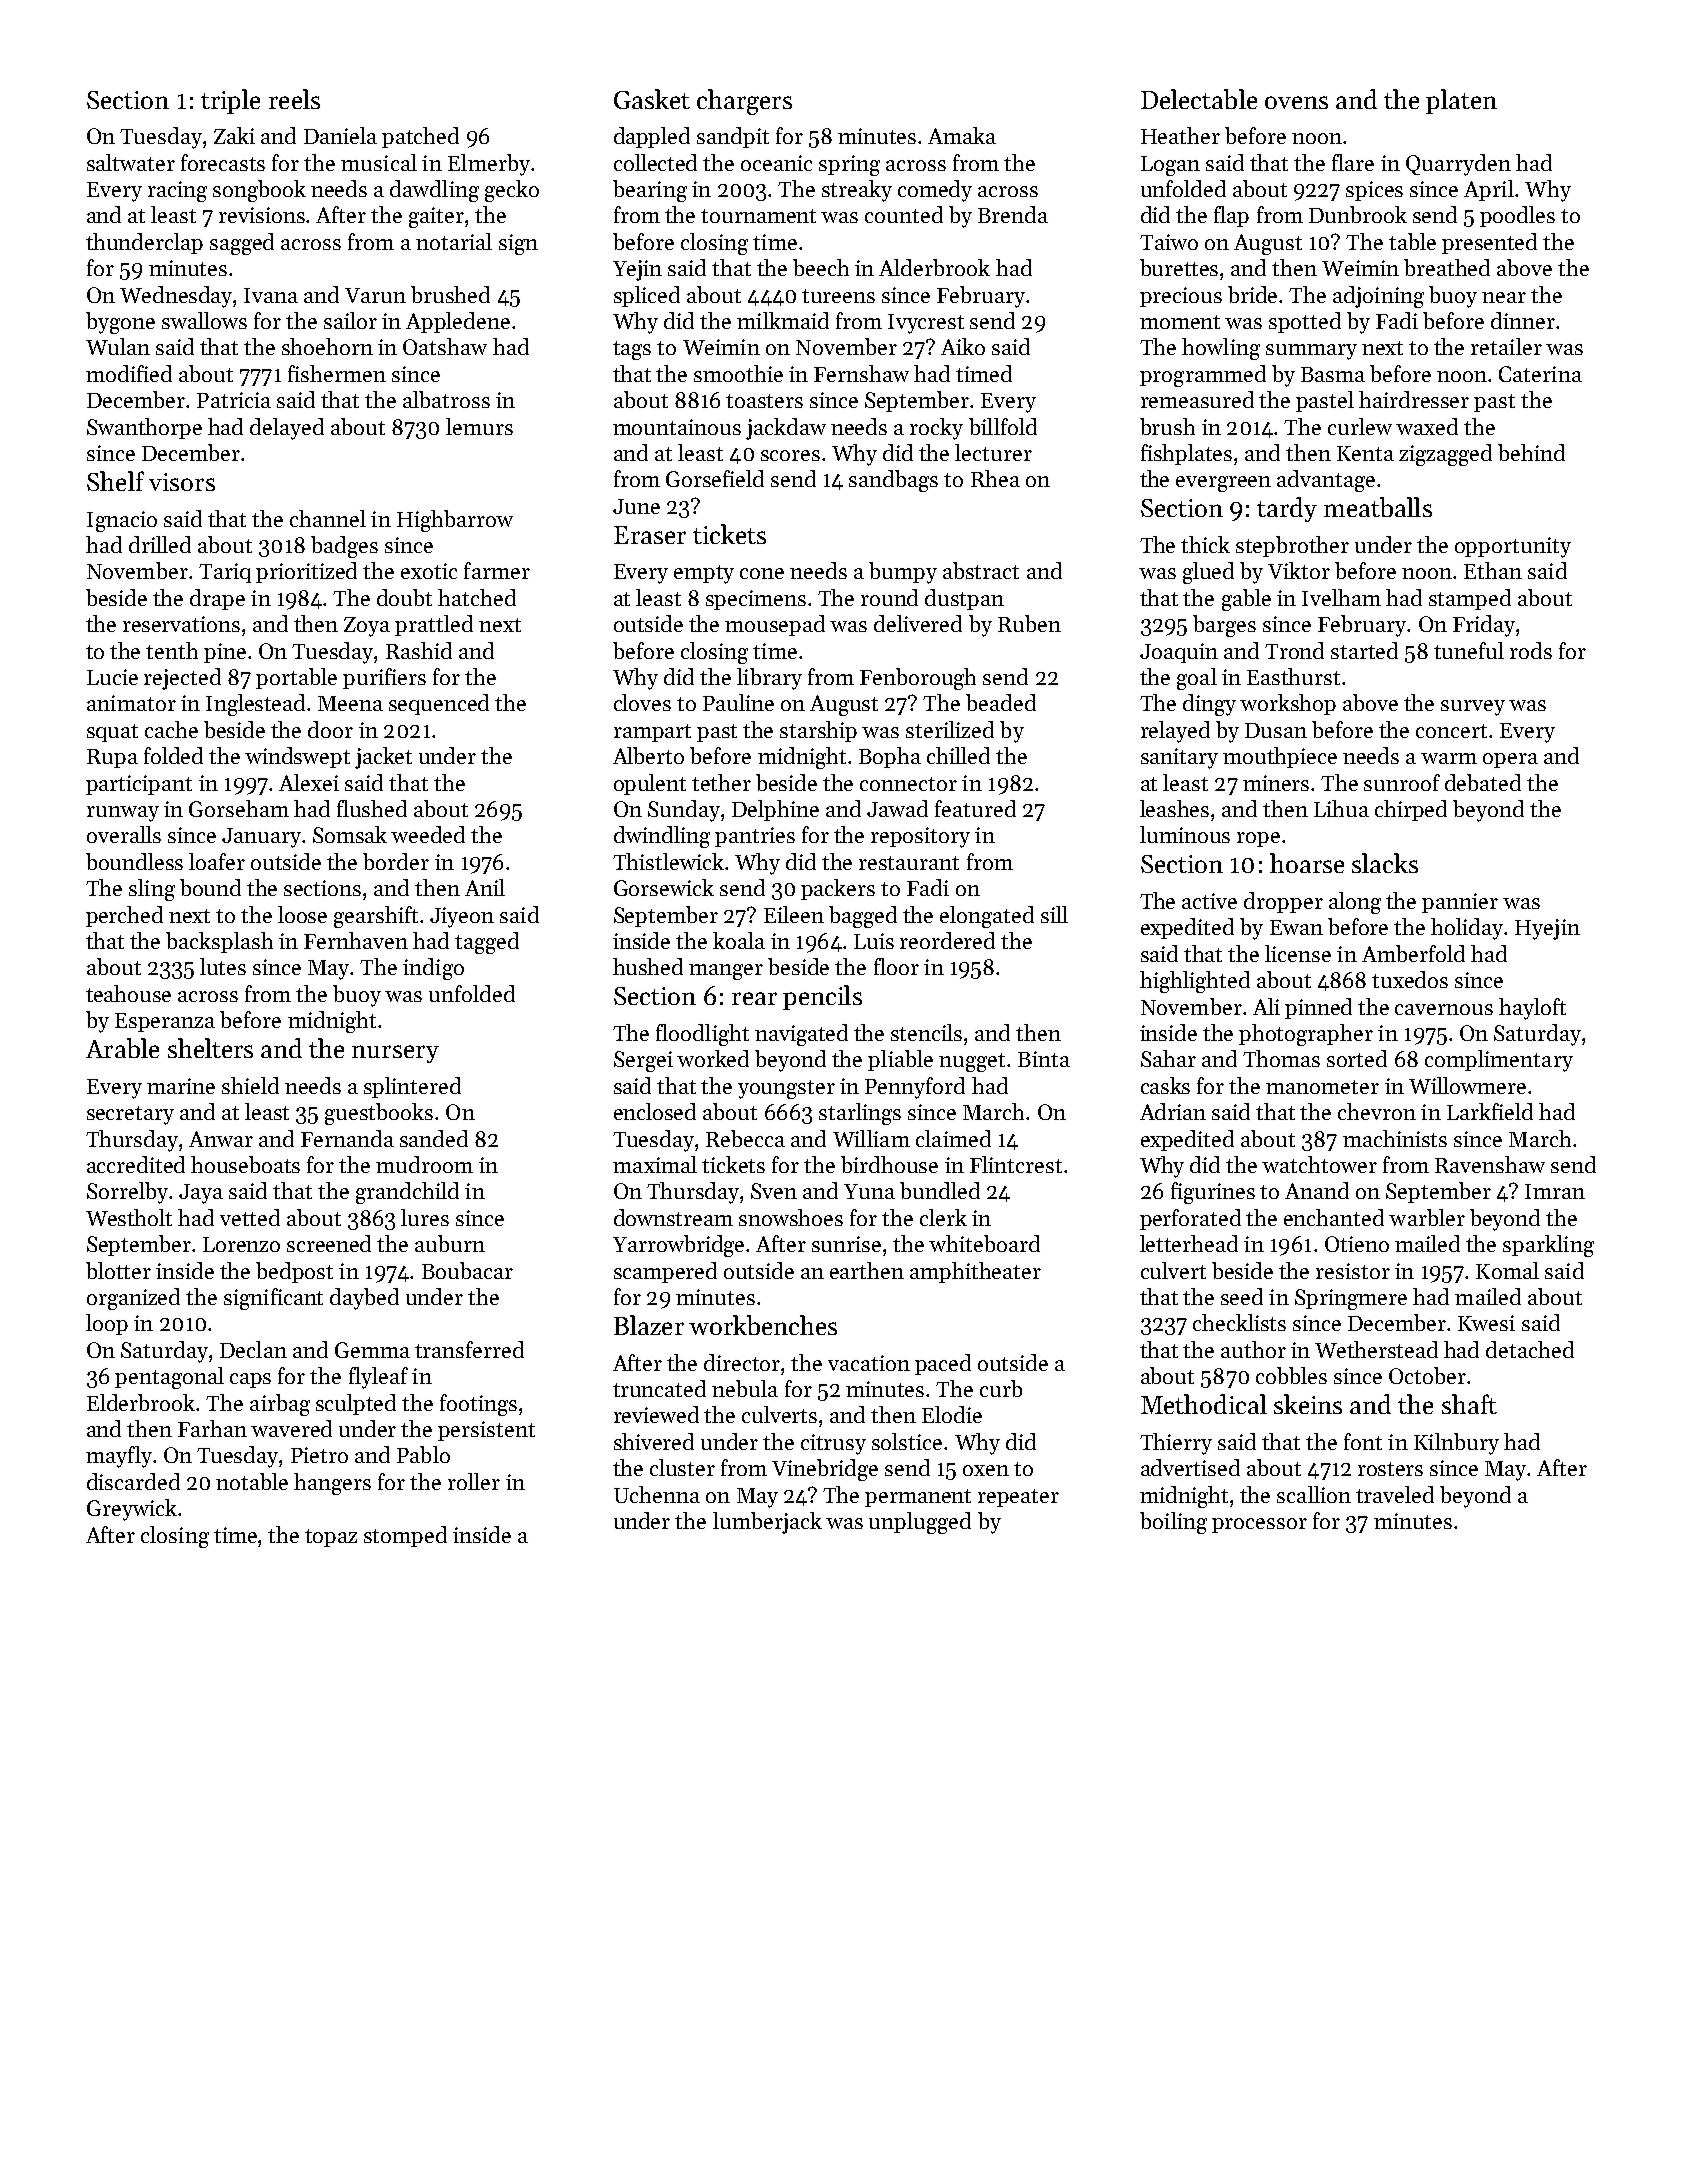 This screenshot has height=2178, width=1683. What do you see at coordinates (713, 1058) in the screenshot?
I see `worked` at bounding box center [713, 1058].
